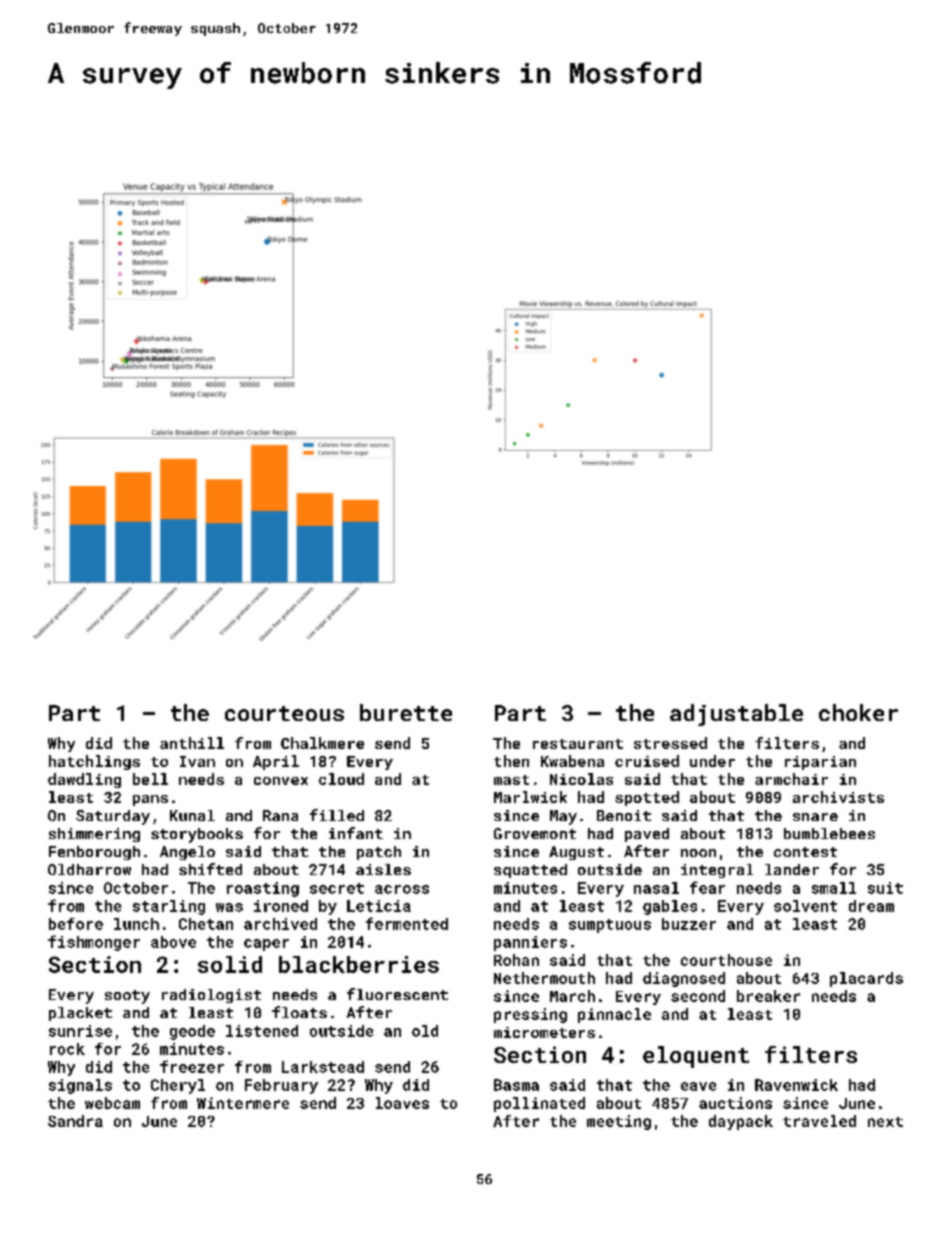 This document has width=952, height=1233. Describe the element at coordinates (173, 942) in the document. I see `above` at that location.
